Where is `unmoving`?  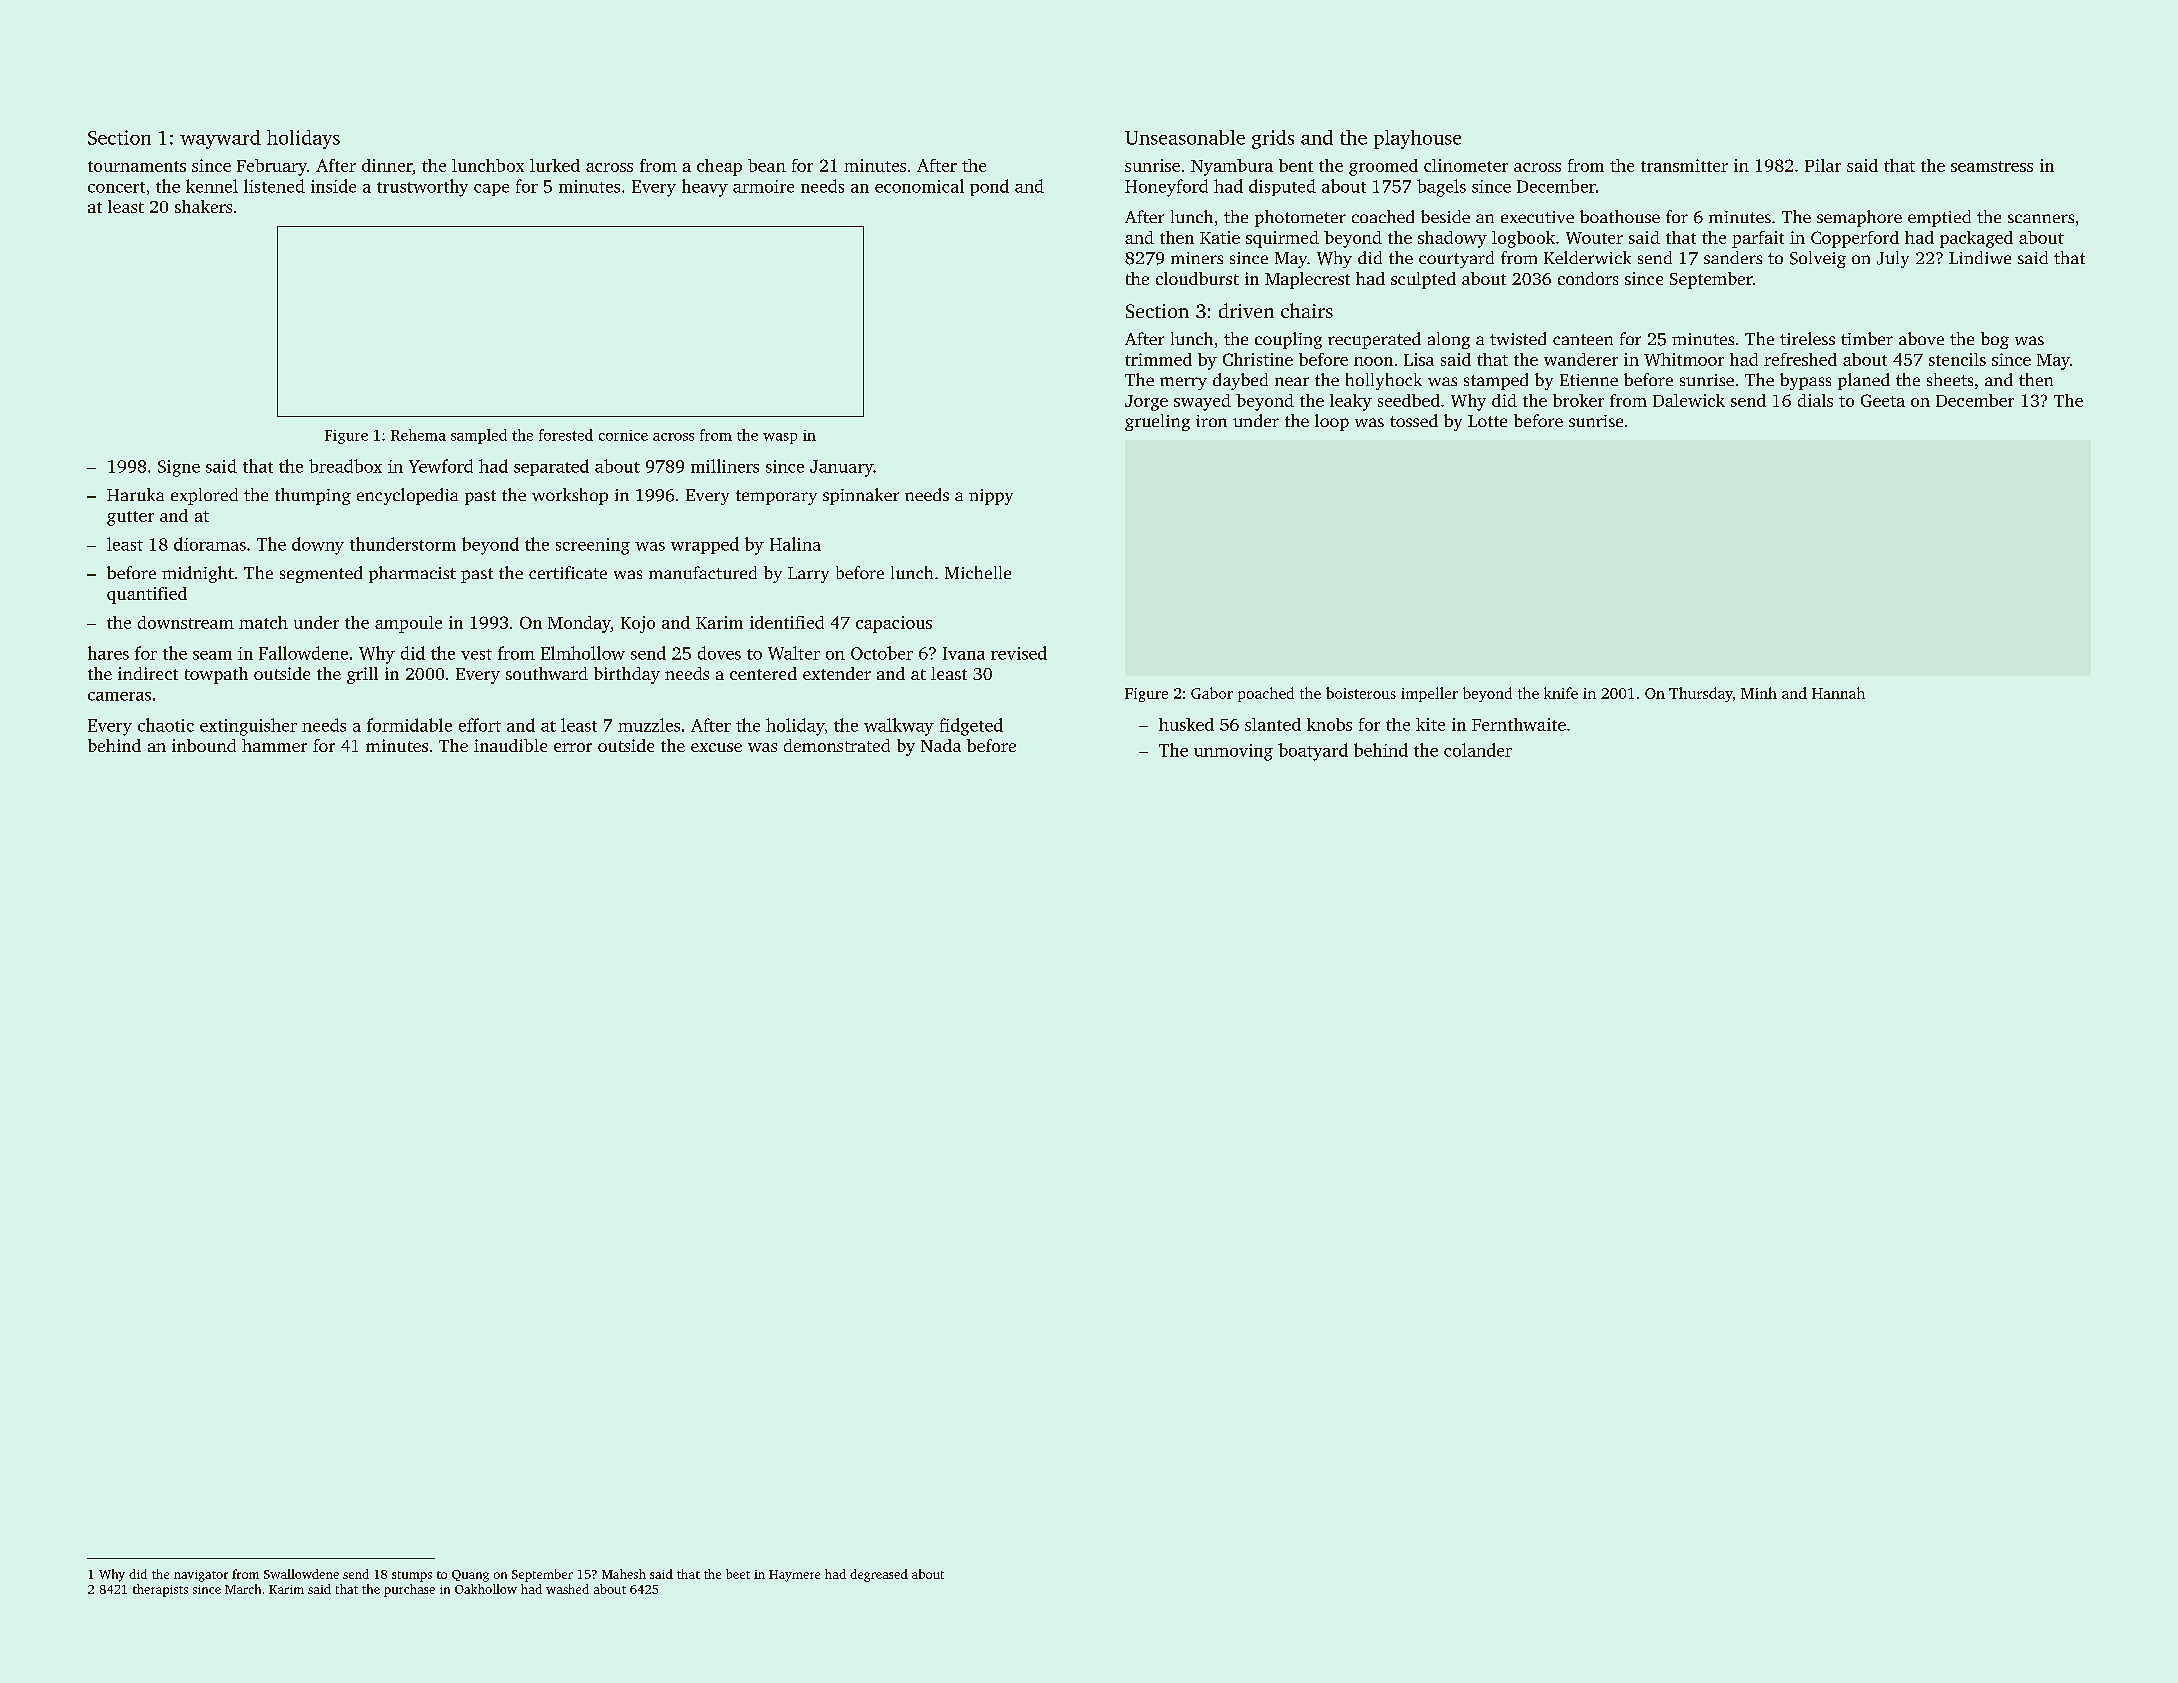
unmoving is located at coordinates (1233, 752).
